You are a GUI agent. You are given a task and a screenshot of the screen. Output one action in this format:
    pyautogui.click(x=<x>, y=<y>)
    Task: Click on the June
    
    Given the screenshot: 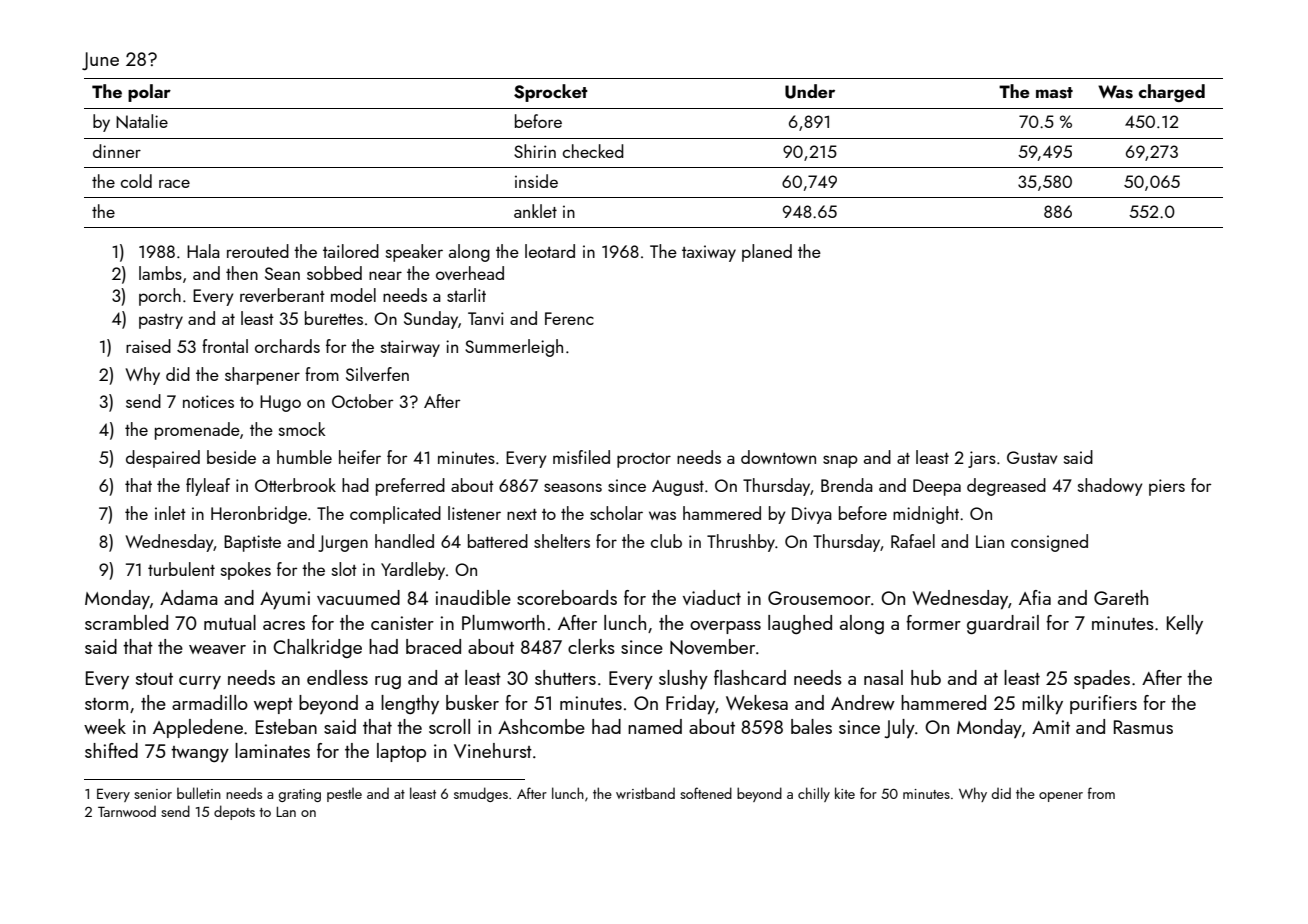 What is the action you would take?
    pyautogui.click(x=100, y=61)
